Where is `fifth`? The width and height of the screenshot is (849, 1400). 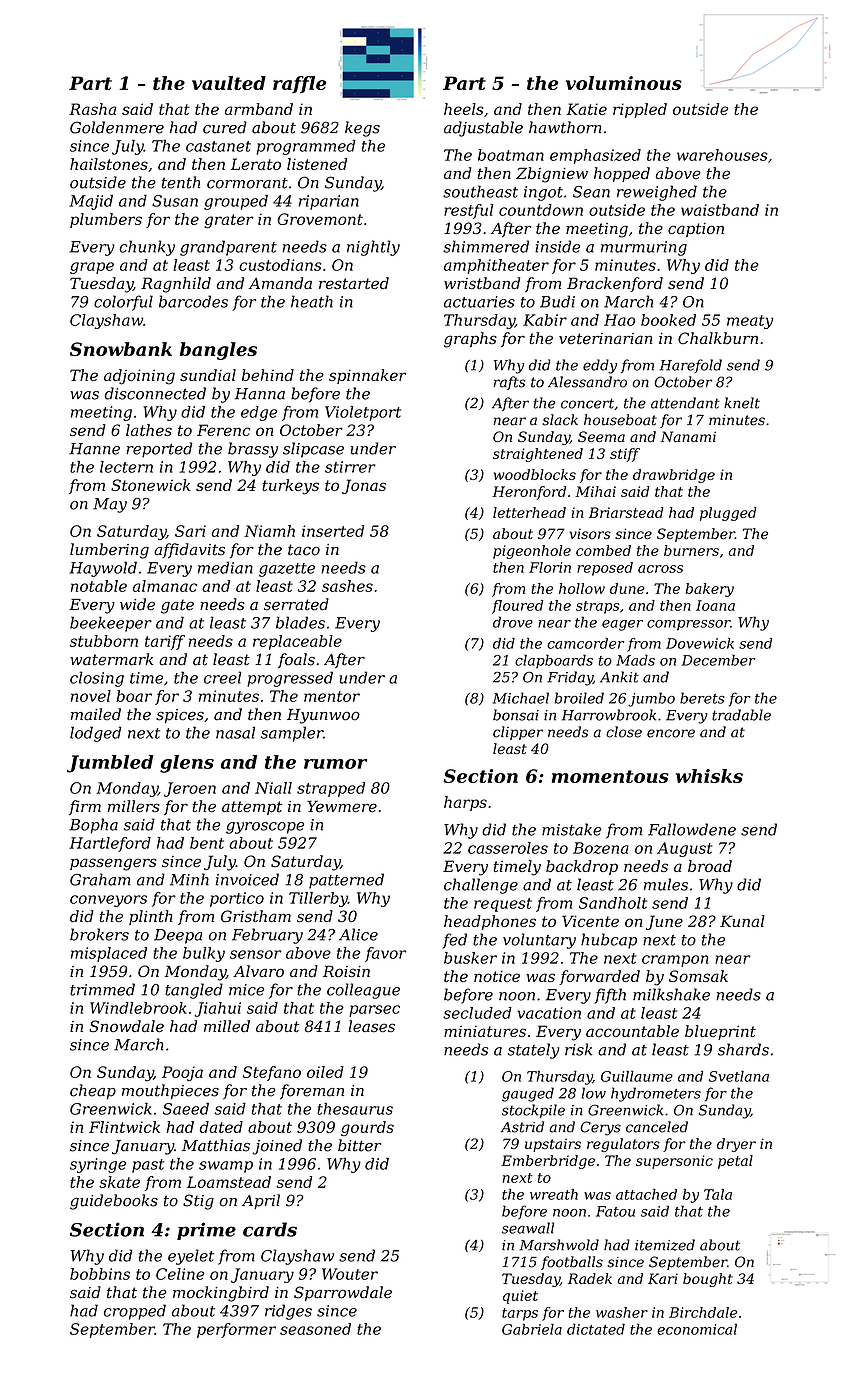 fifth is located at coordinates (610, 996).
